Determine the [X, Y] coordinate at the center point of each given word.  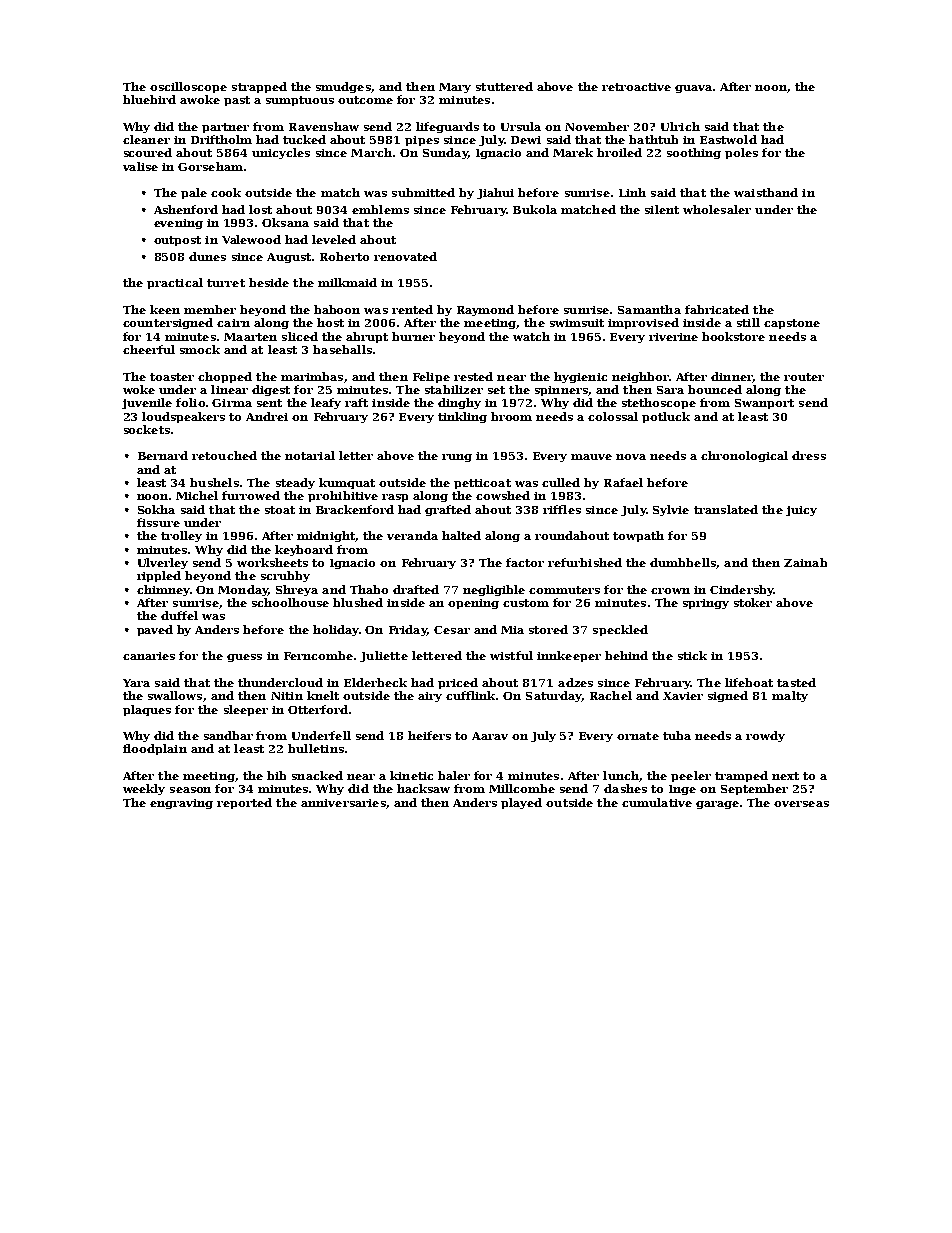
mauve [591, 457]
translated [726, 509]
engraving [181, 804]
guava [693, 89]
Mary [455, 88]
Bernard [163, 455]
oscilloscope [188, 87]
